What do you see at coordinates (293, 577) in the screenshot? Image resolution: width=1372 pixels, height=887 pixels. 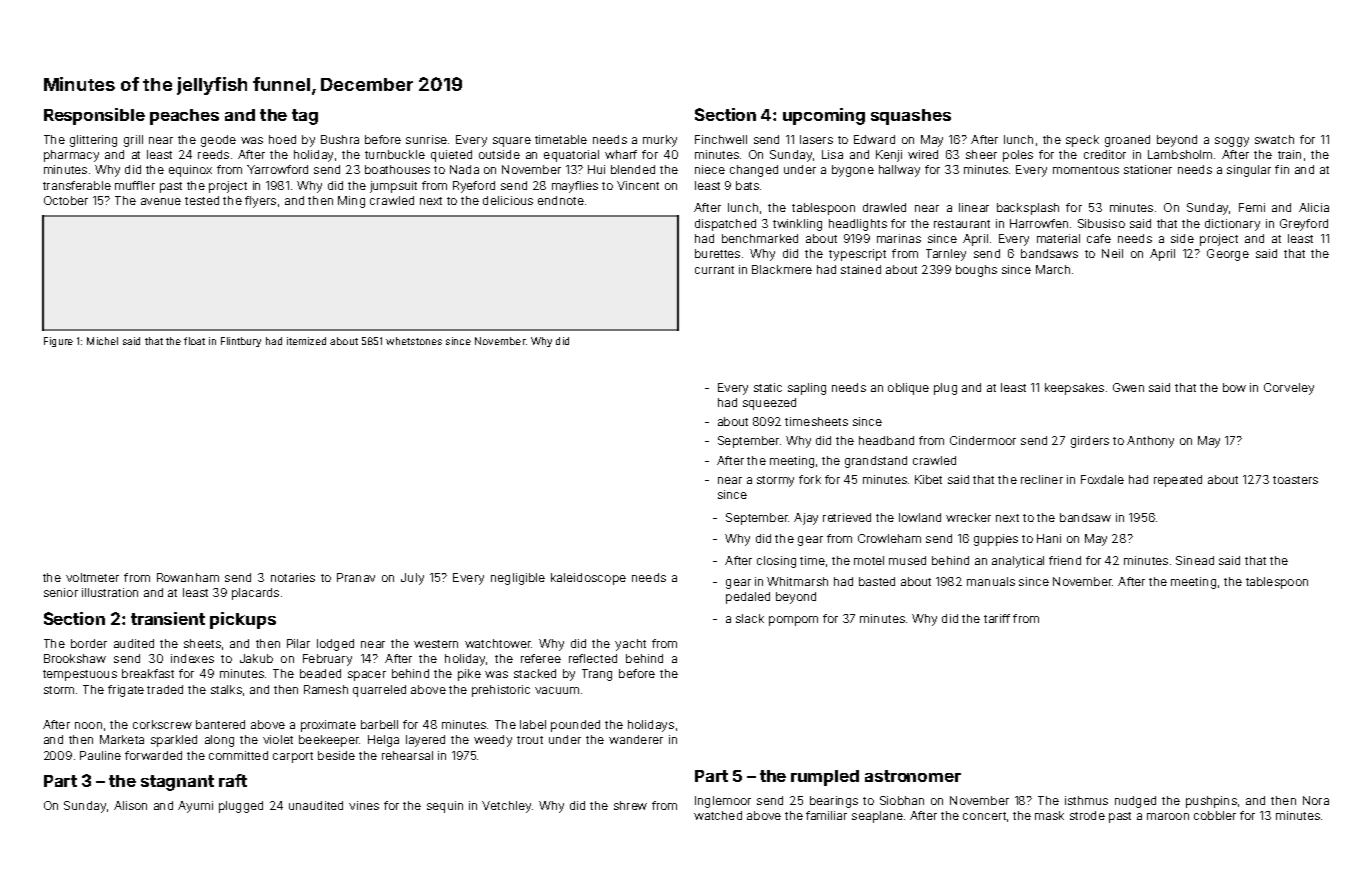 I see `notaries` at bounding box center [293, 577].
